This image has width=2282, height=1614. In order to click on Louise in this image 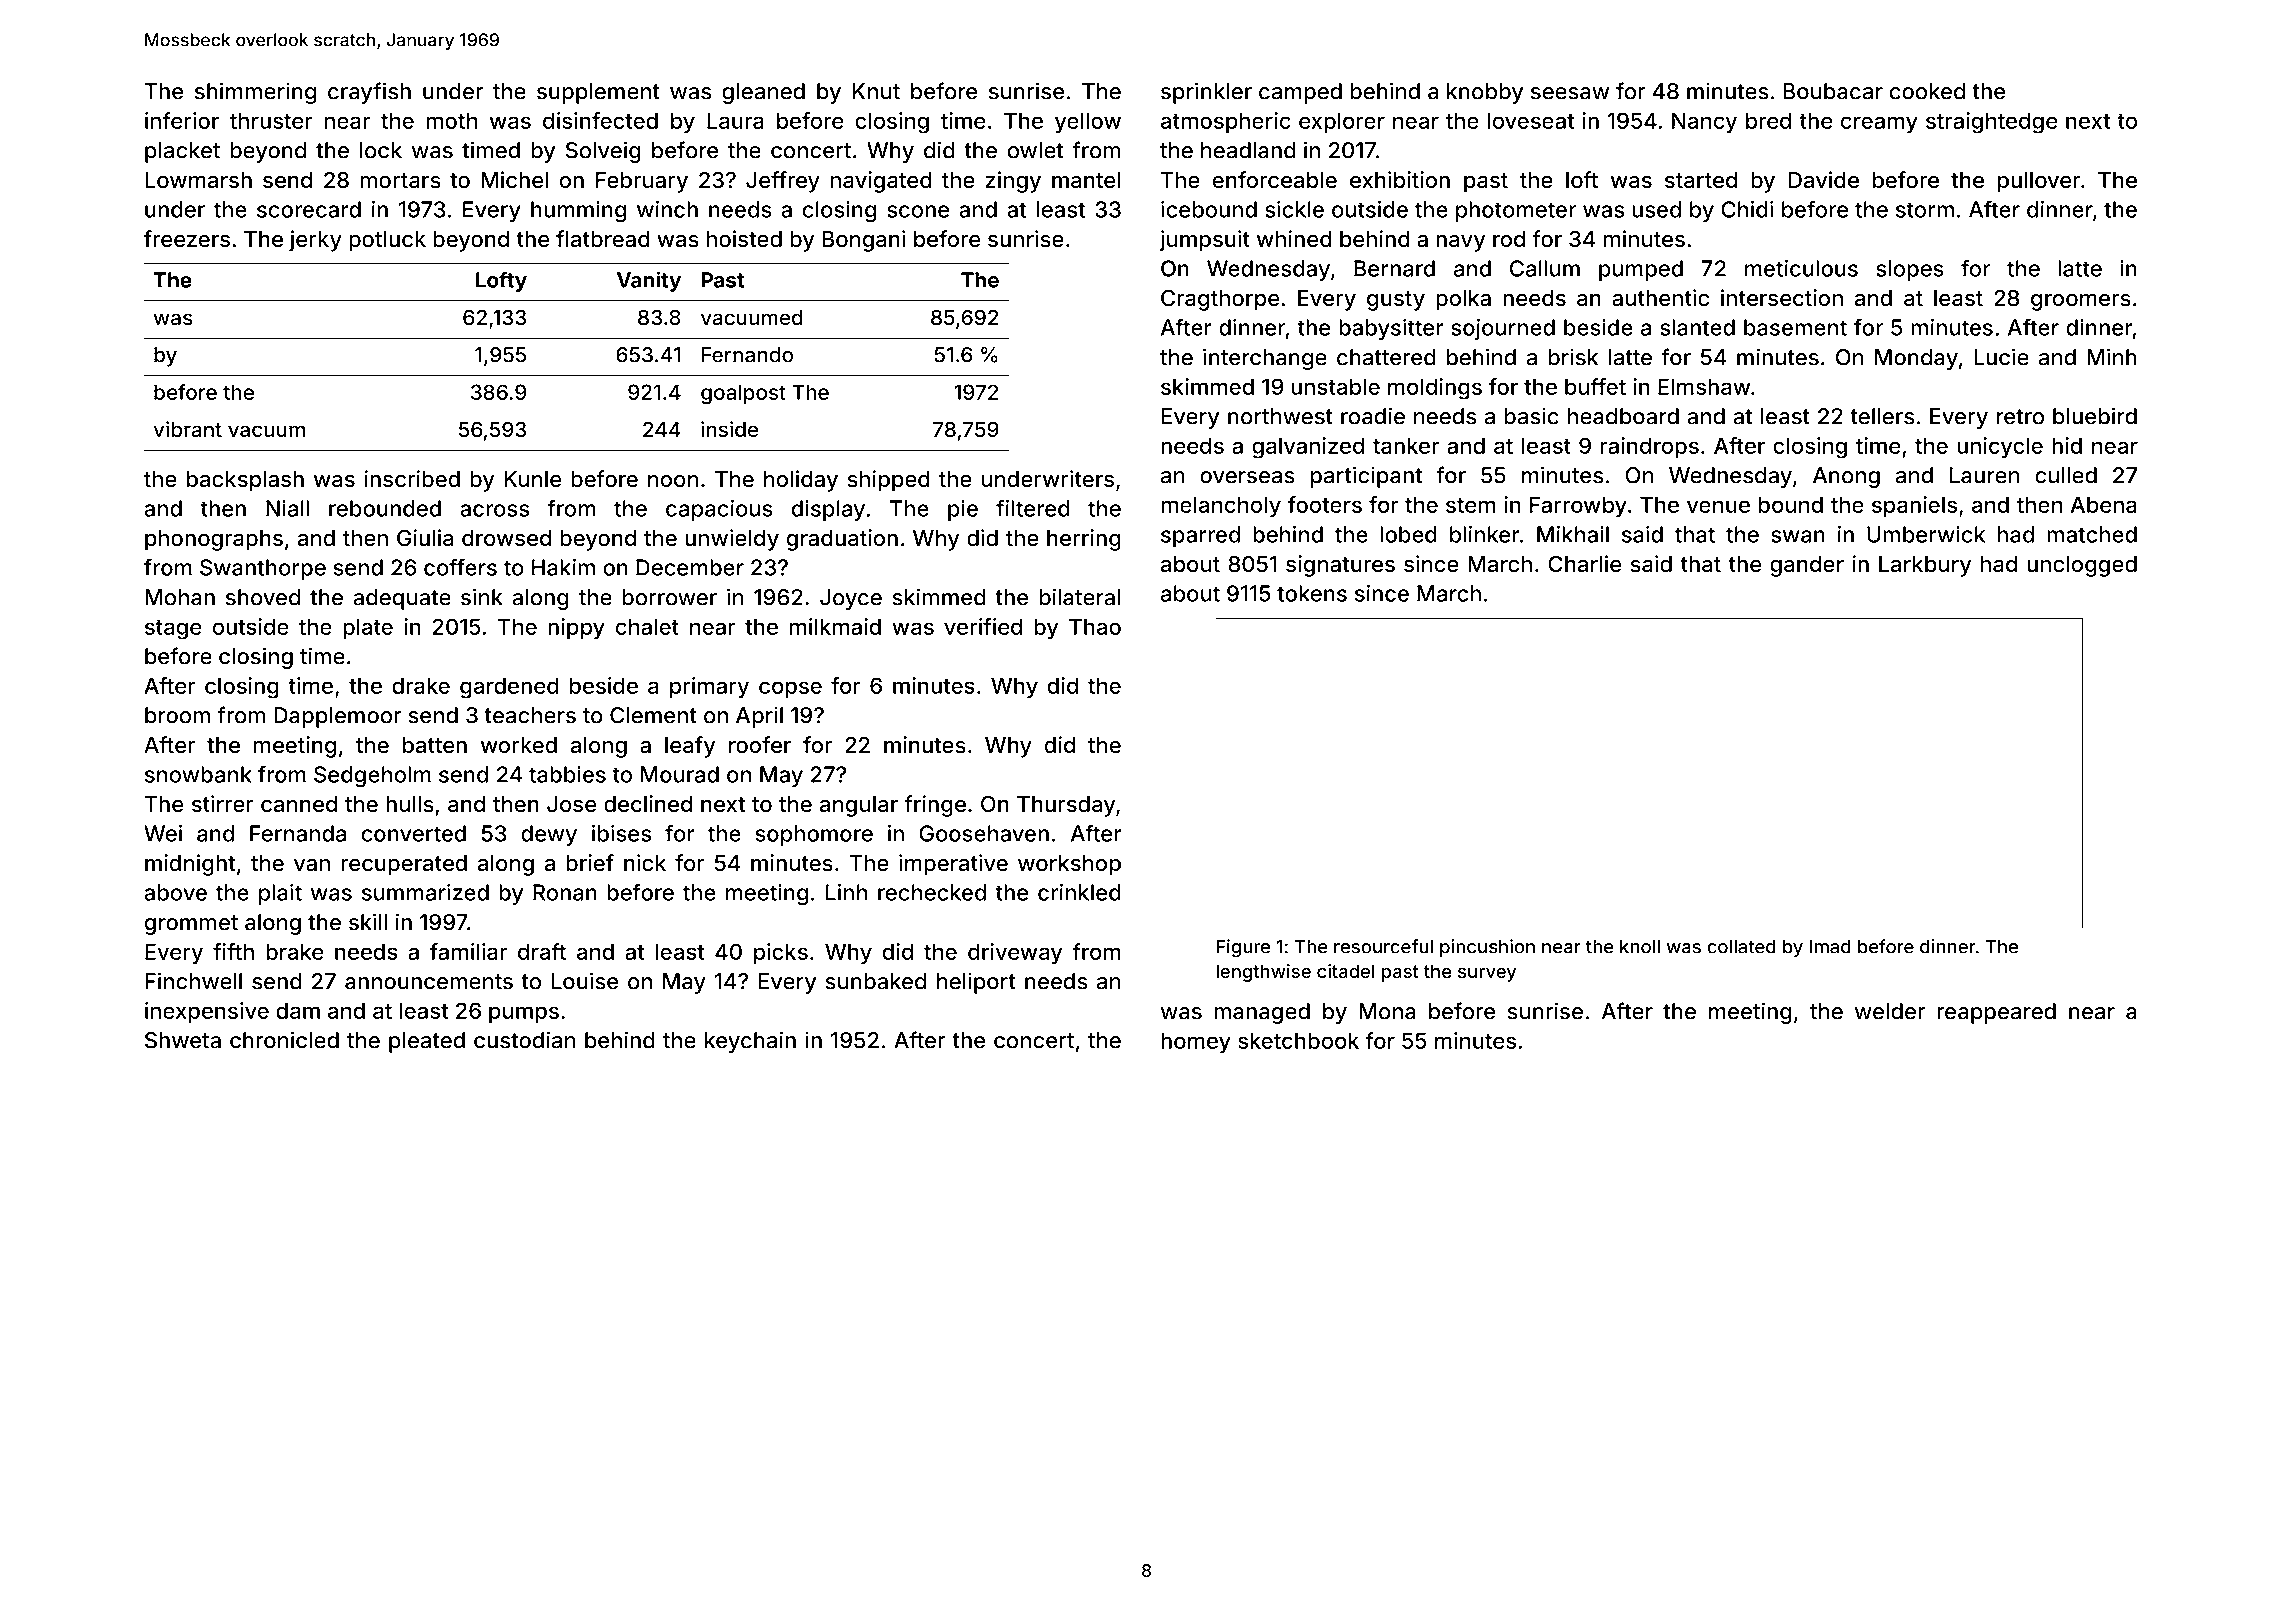, I will do `click(585, 981)`.
